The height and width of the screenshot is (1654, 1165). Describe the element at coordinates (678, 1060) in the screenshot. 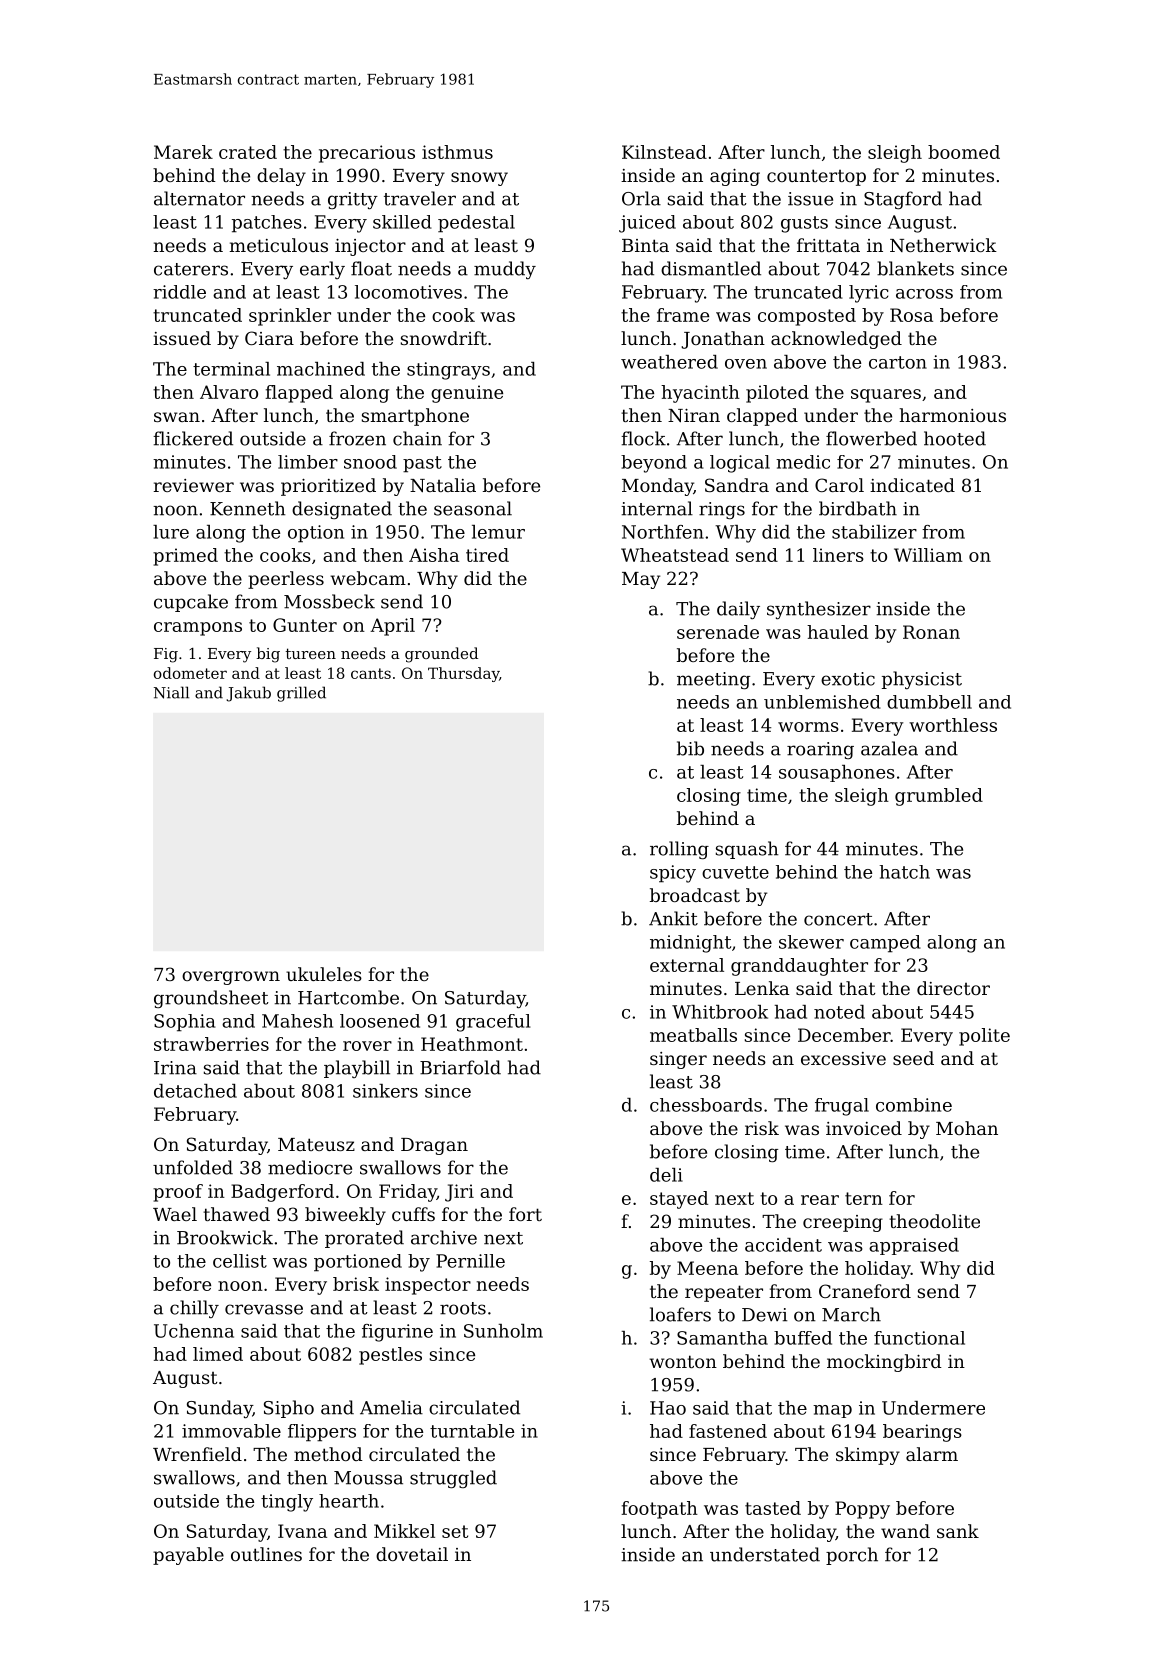

I see `singer` at that location.
